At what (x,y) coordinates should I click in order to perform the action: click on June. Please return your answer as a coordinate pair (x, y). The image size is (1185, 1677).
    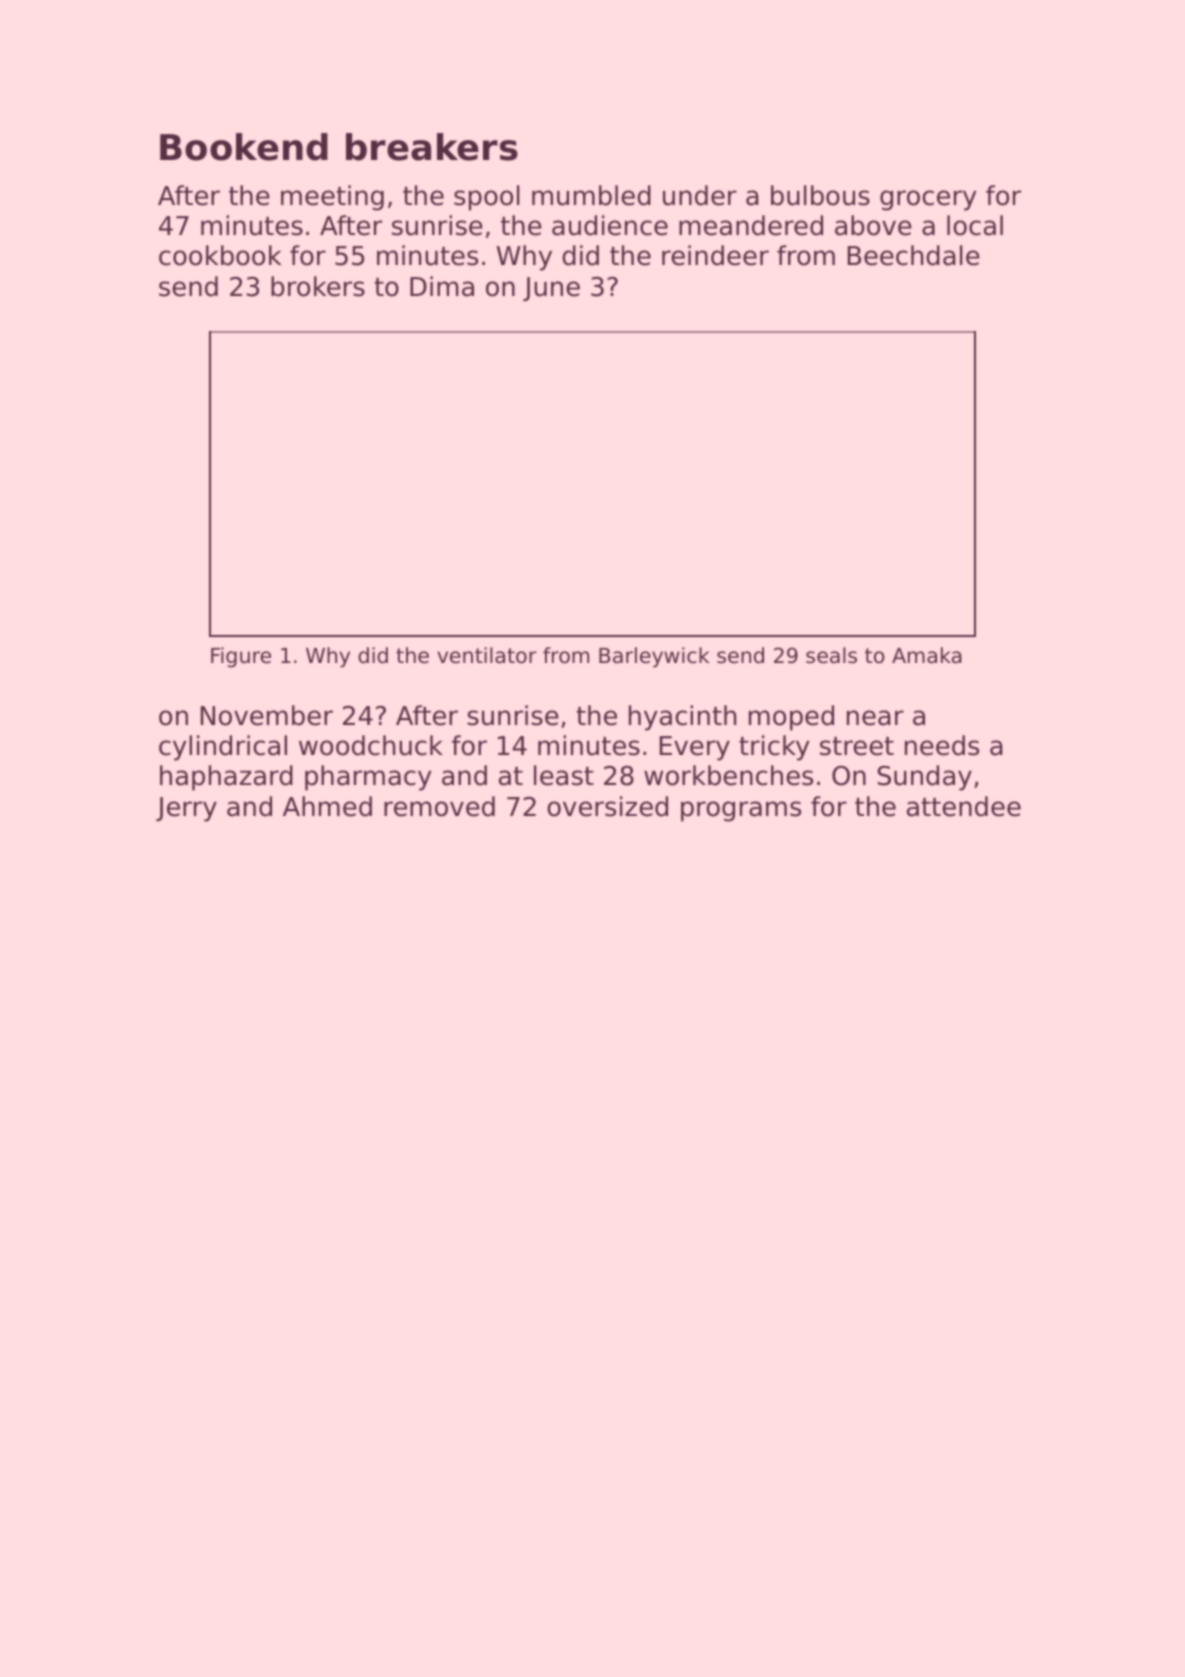
    Looking at the image, I should click on (551, 289).
